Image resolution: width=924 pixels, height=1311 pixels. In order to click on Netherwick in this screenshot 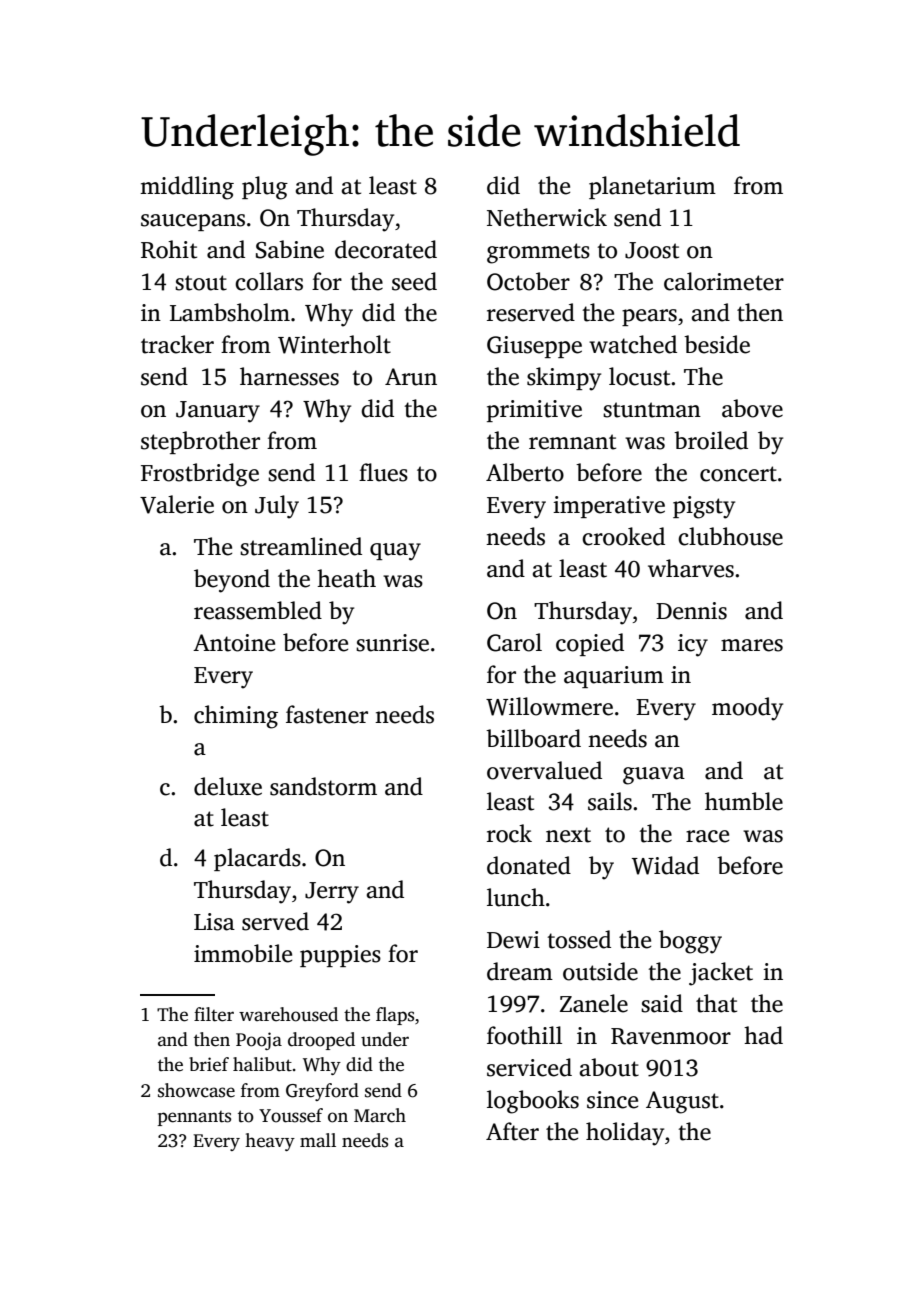, I will do `click(547, 217)`.
